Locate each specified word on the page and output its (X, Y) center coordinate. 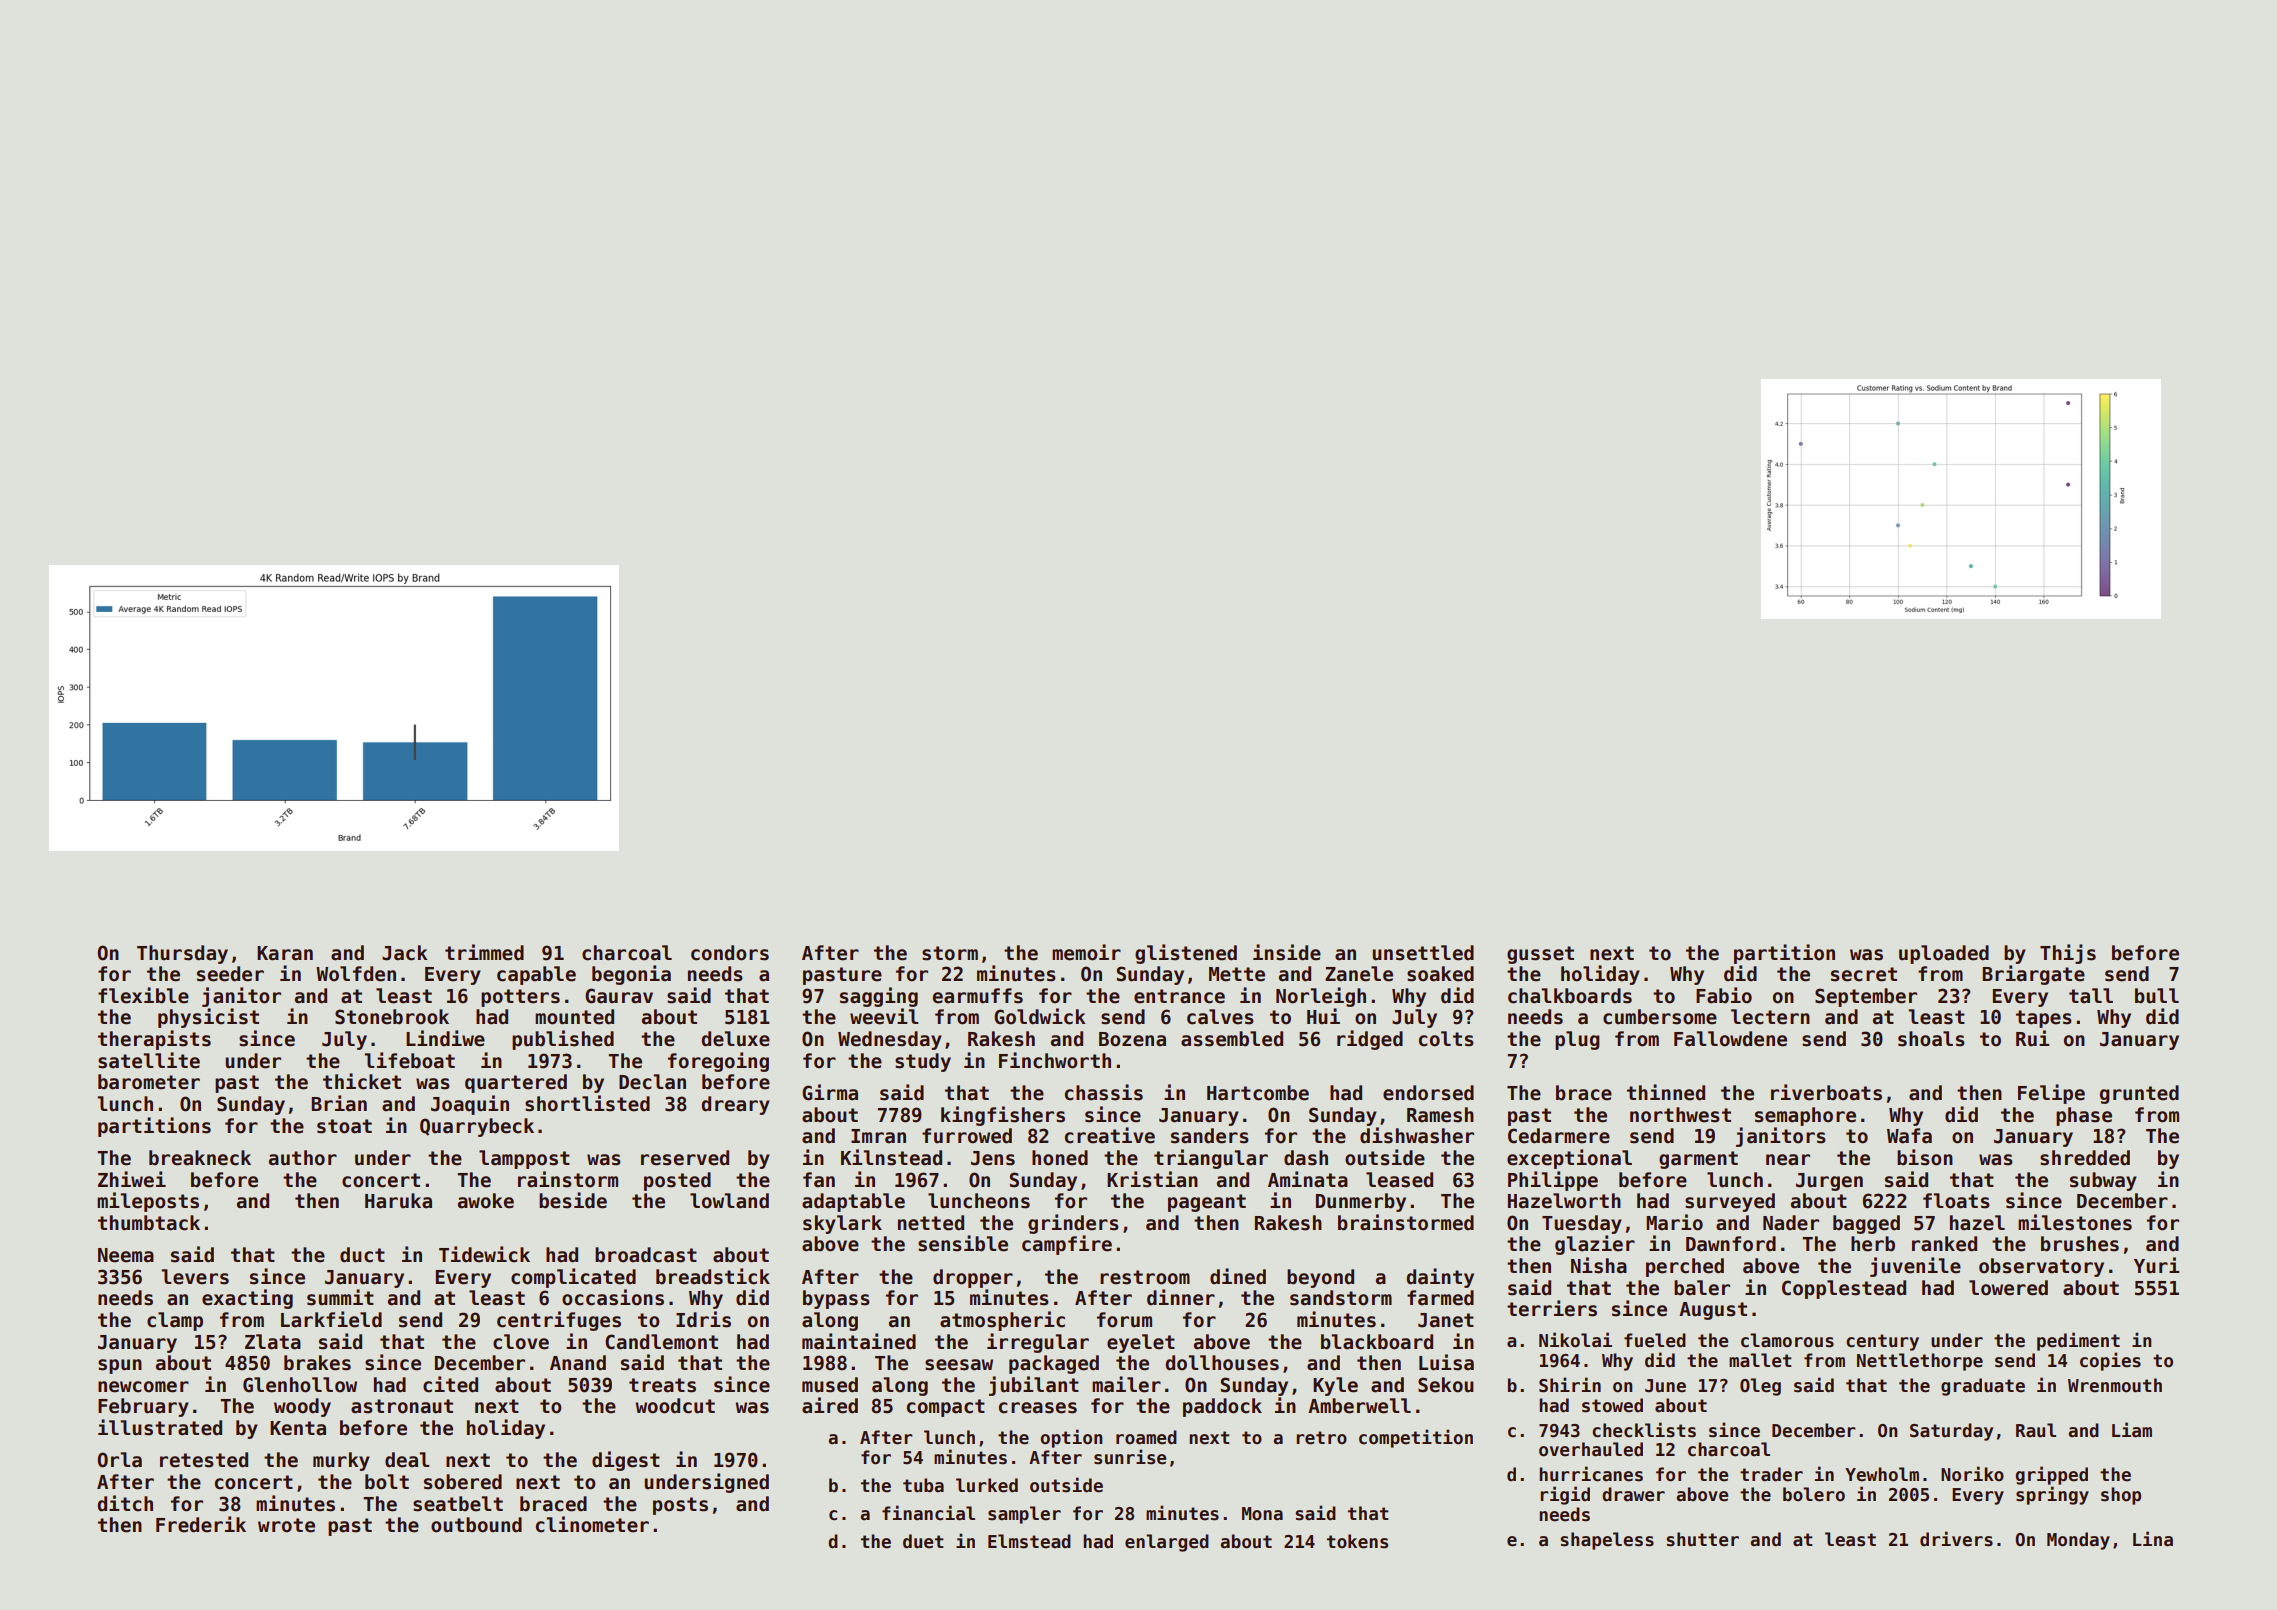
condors (730, 953)
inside (1287, 952)
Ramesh (1440, 1115)
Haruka (398, 1201)
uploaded (1944, 954)
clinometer (592, 1524)
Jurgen (1829, 1182)
